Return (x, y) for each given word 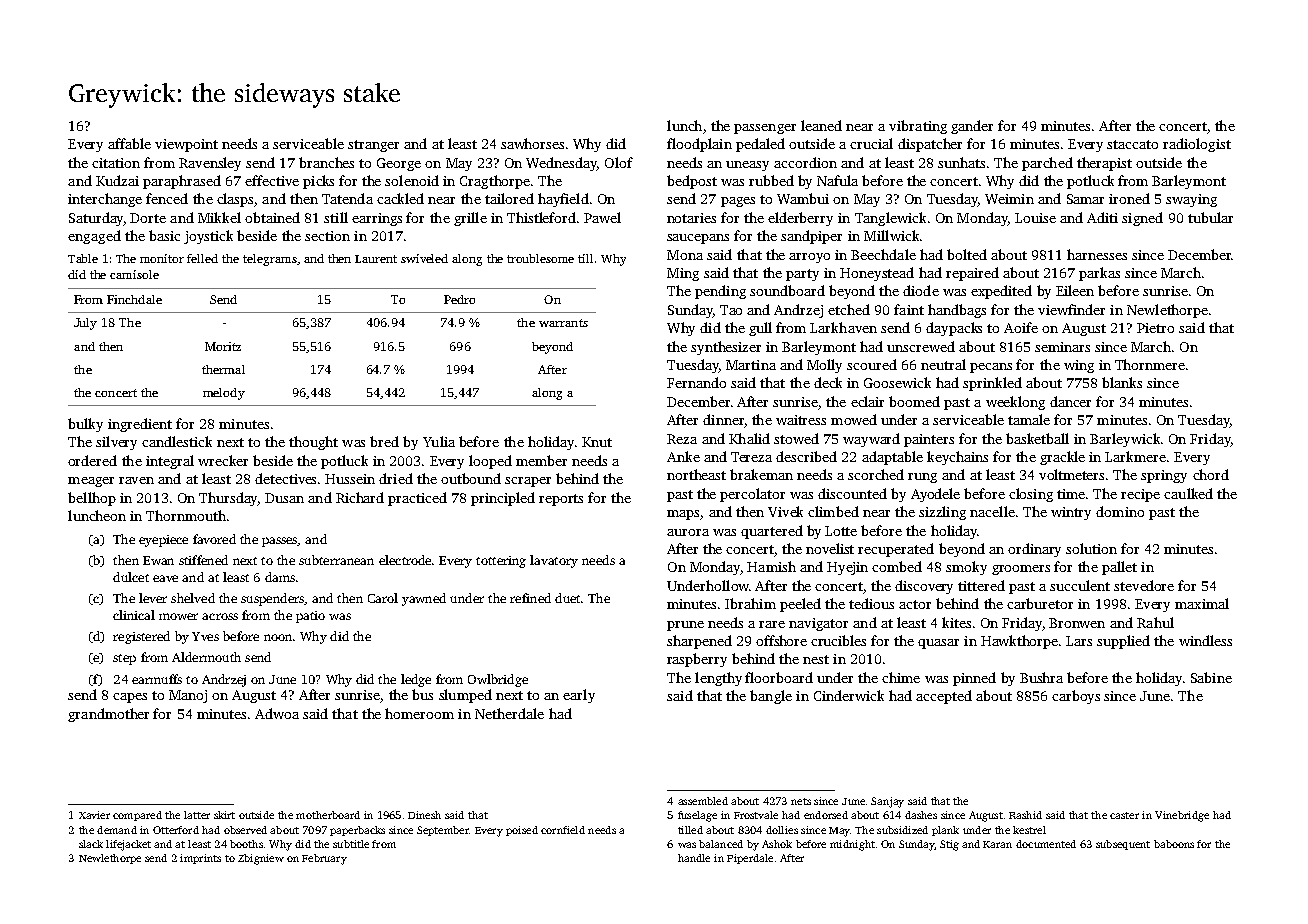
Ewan (158, 560)
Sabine (1211, 677)
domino (1120, 511)
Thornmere (1150, 364)
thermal (223, 369)
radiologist (1197, 145)
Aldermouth (206, 657)
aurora (688, 532)
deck (828, 382)
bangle (771, 697)
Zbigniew (261, 859)
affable (129, 143)
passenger (765, 129)
